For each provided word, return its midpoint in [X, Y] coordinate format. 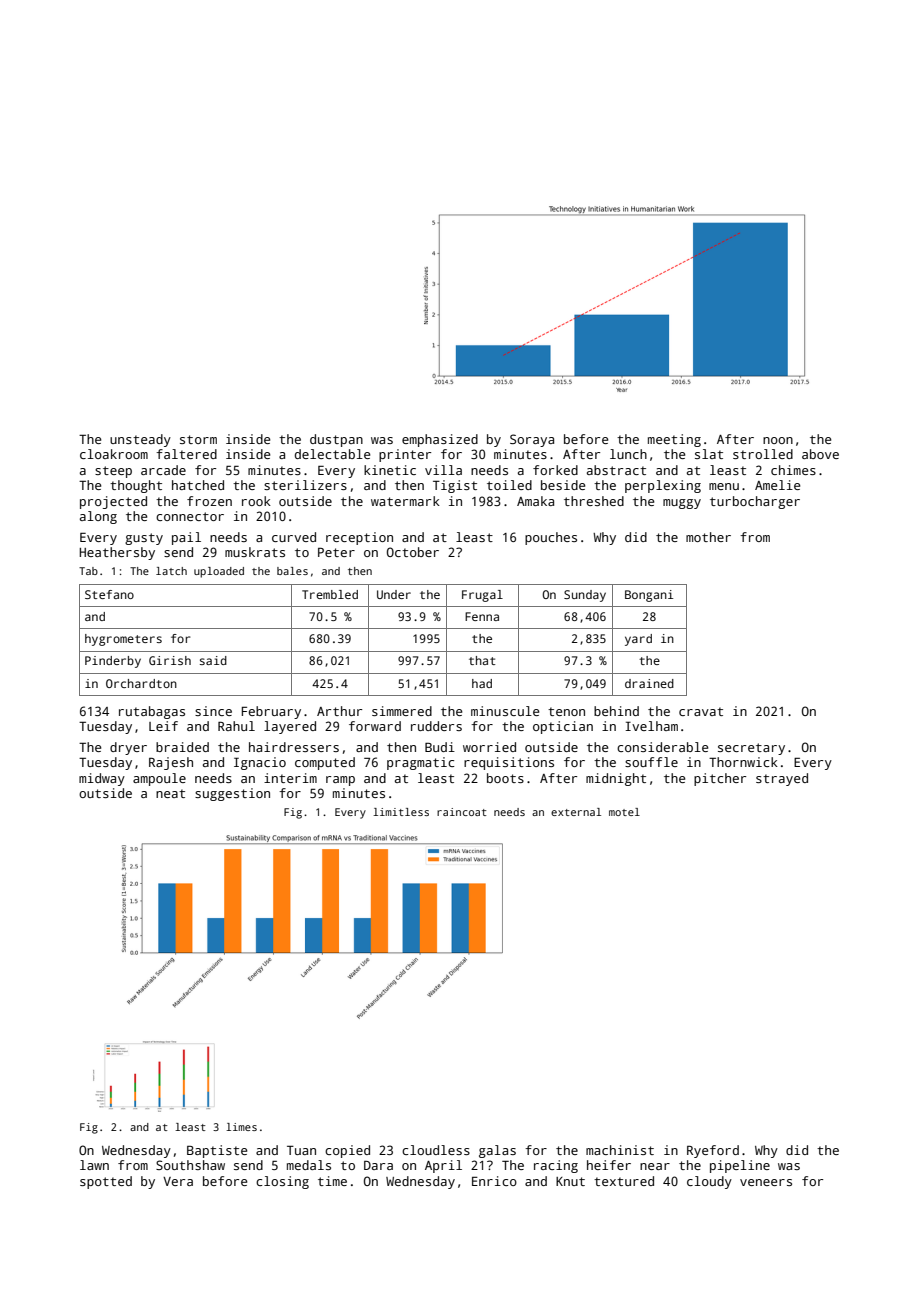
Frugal [482, 596]
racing [556, 1166]
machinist [620, 1150]
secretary [751, 749]
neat [170, 793]
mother [708, 537]
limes [241, 1127]
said [213, 660]
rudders [436, 726]
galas [497, 1151]
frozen [209, 501]
